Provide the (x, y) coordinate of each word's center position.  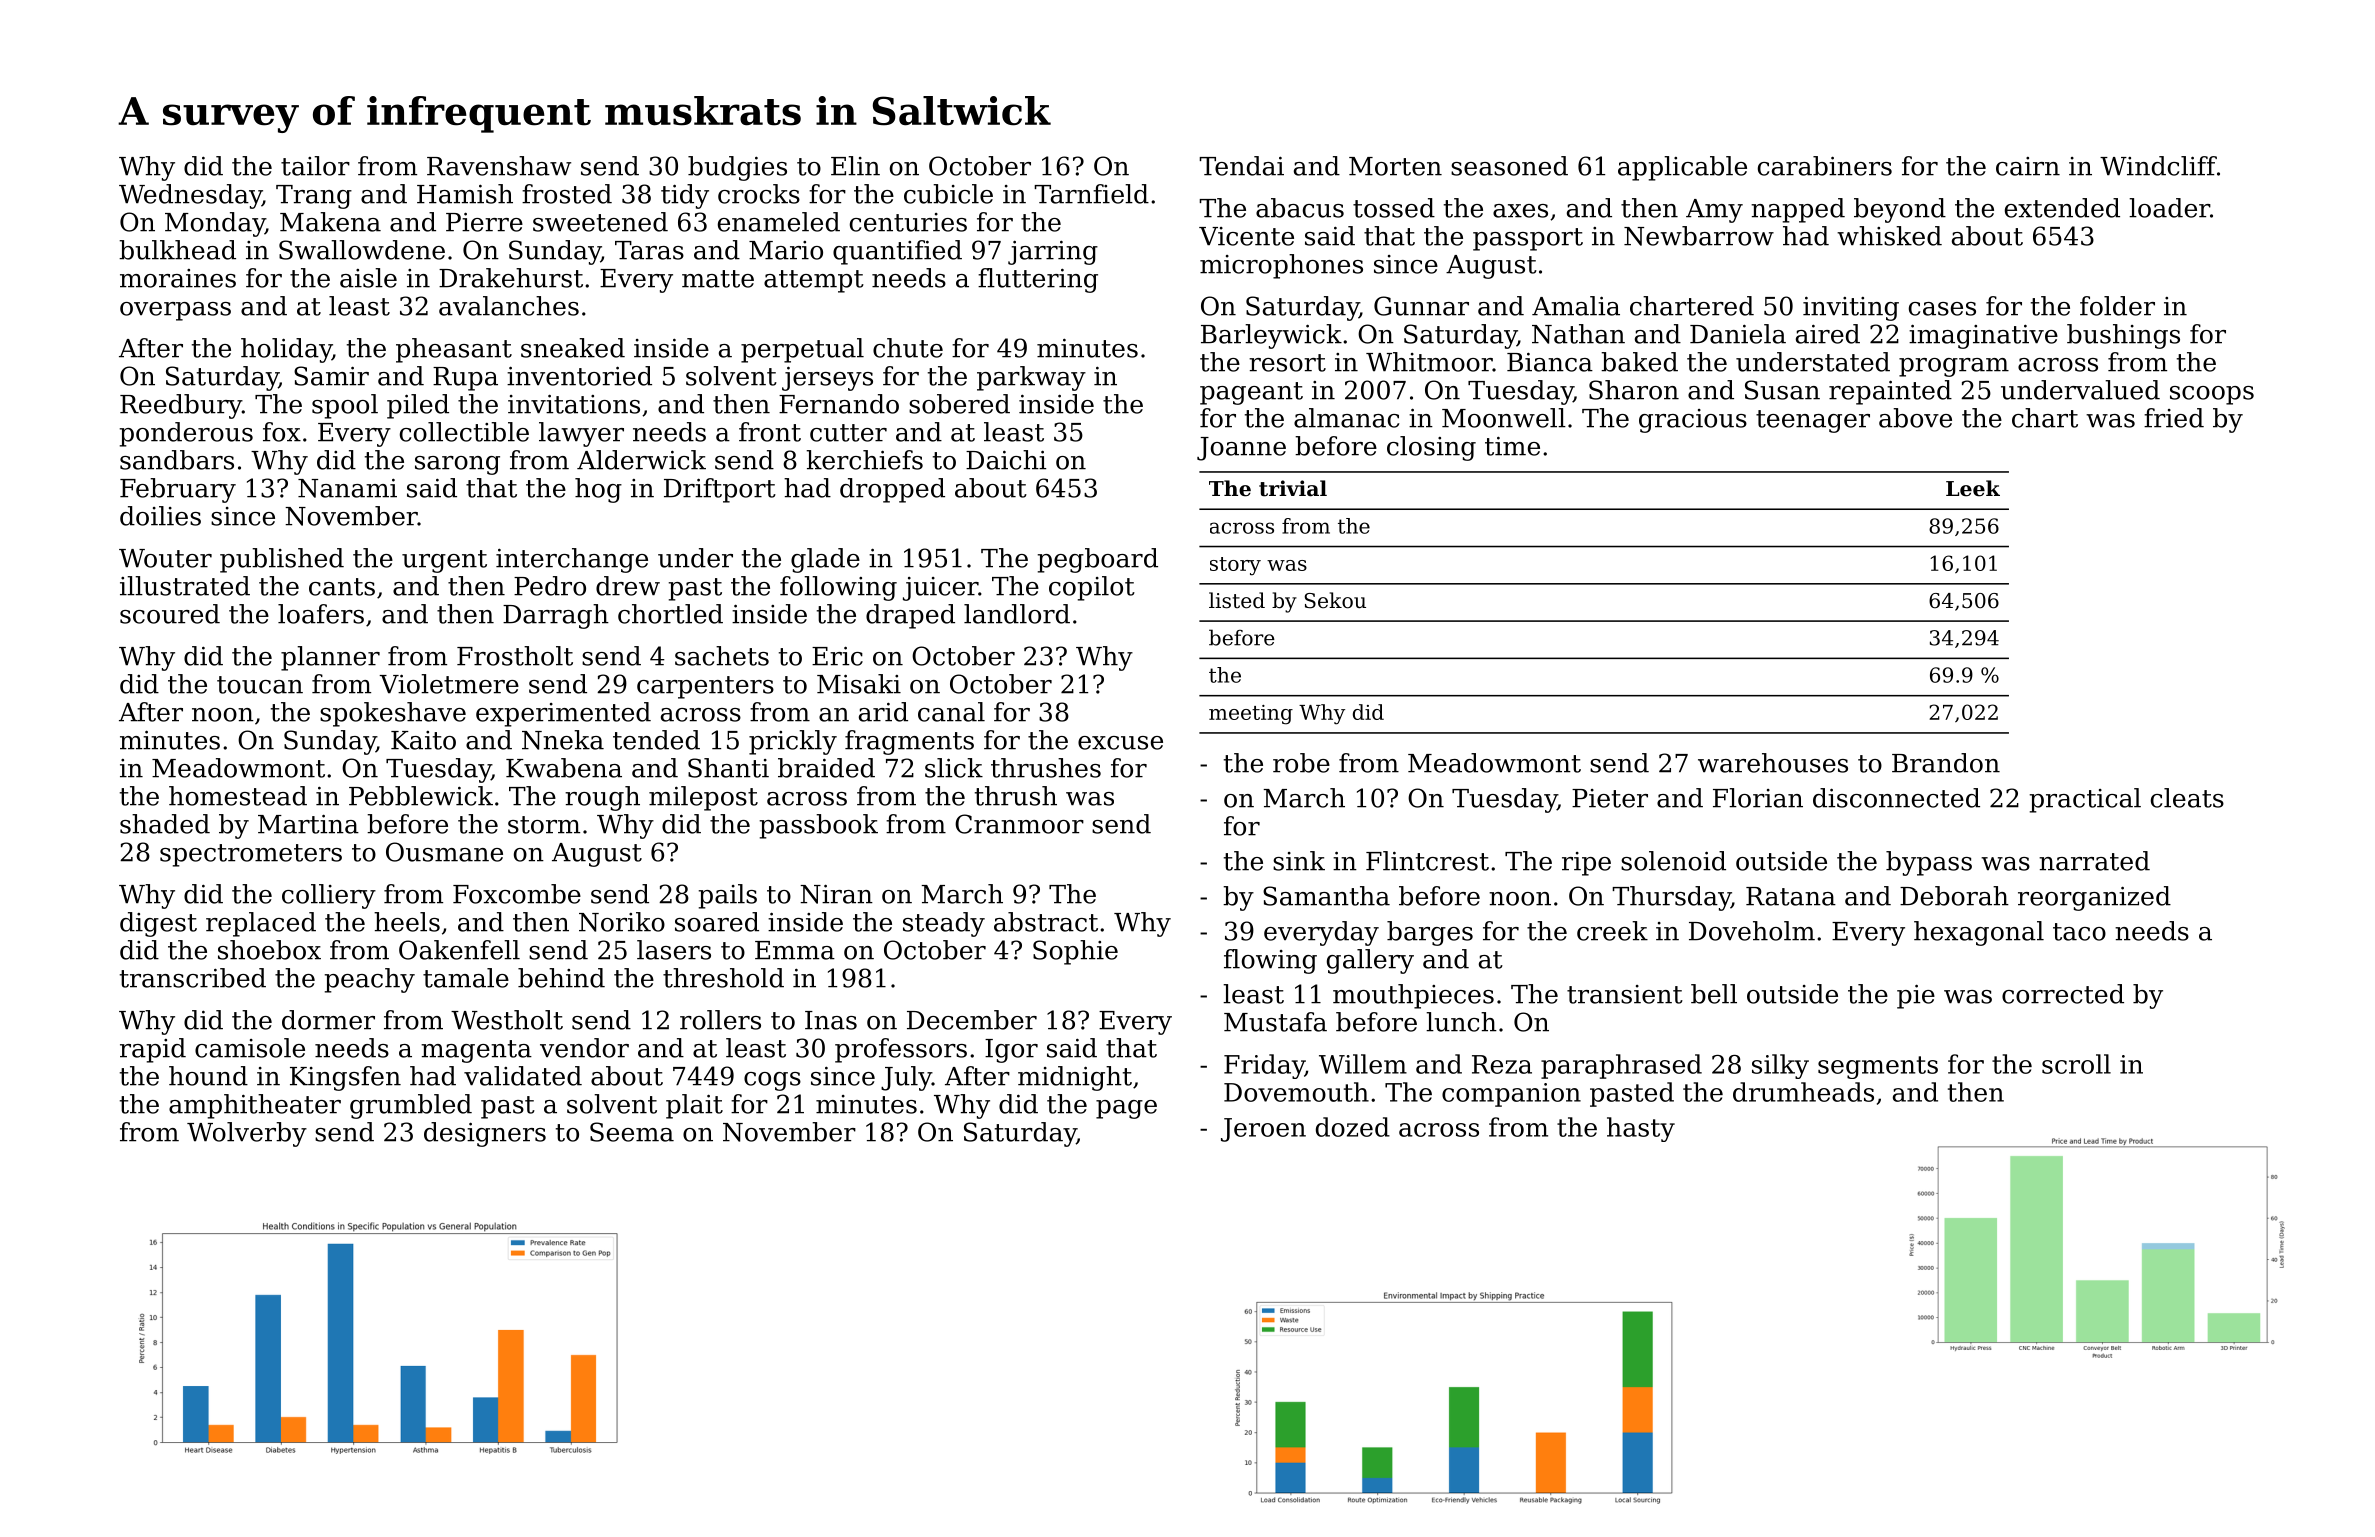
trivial (1293, 488)
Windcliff (2158, 166)
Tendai (1241, 166)
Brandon (1946, 763)
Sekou (1335, 600)
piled (418, 406)
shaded (165, 824)
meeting (1251, 715)
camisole (250, 1048)
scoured (170, 614)
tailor (315, 166)
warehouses (1773, 763)
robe (1301, 763)
